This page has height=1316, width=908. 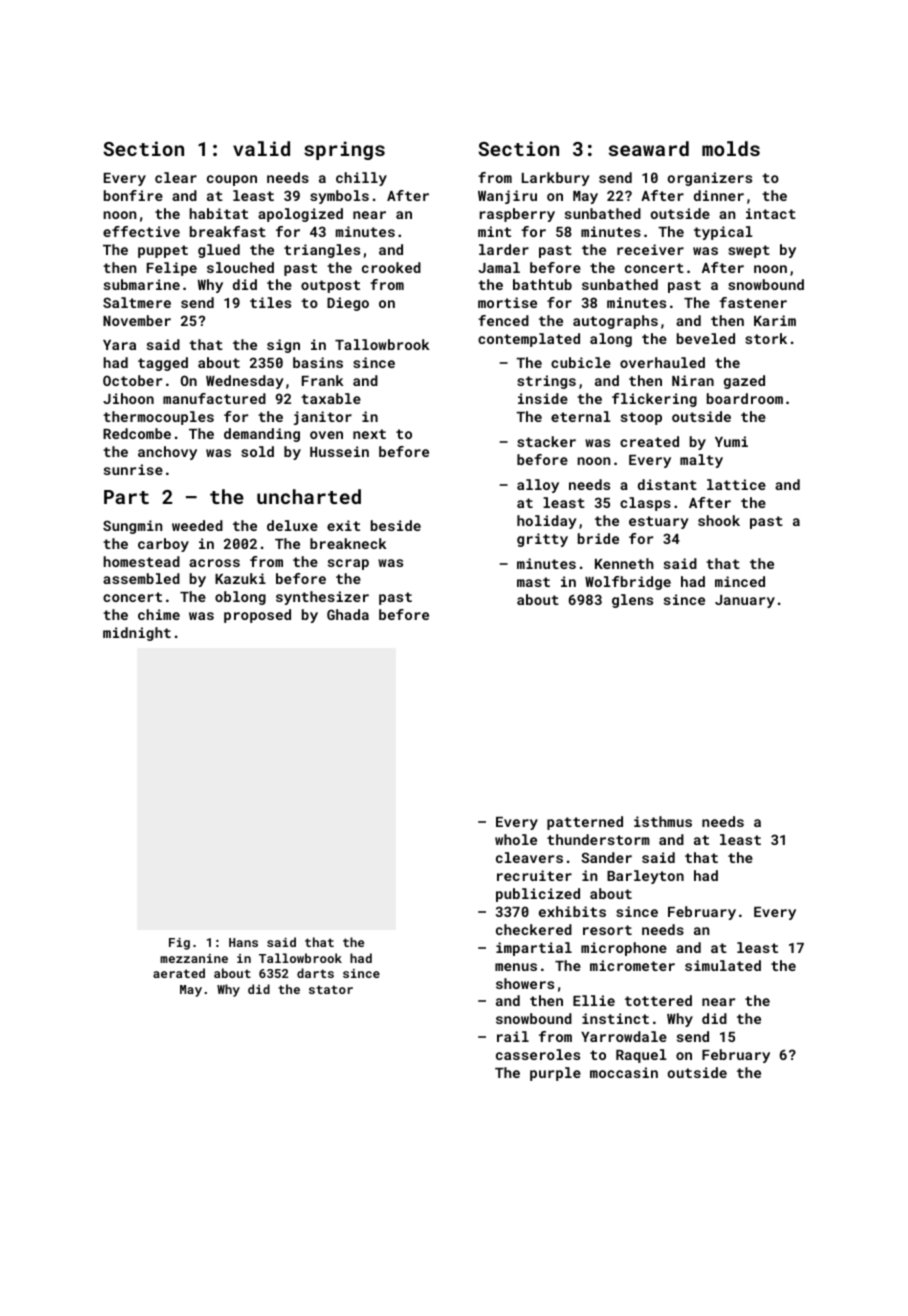 What do you see at coordinates (649, 148) in the page?
I see `seaward` at bounding box center [649, 148].
